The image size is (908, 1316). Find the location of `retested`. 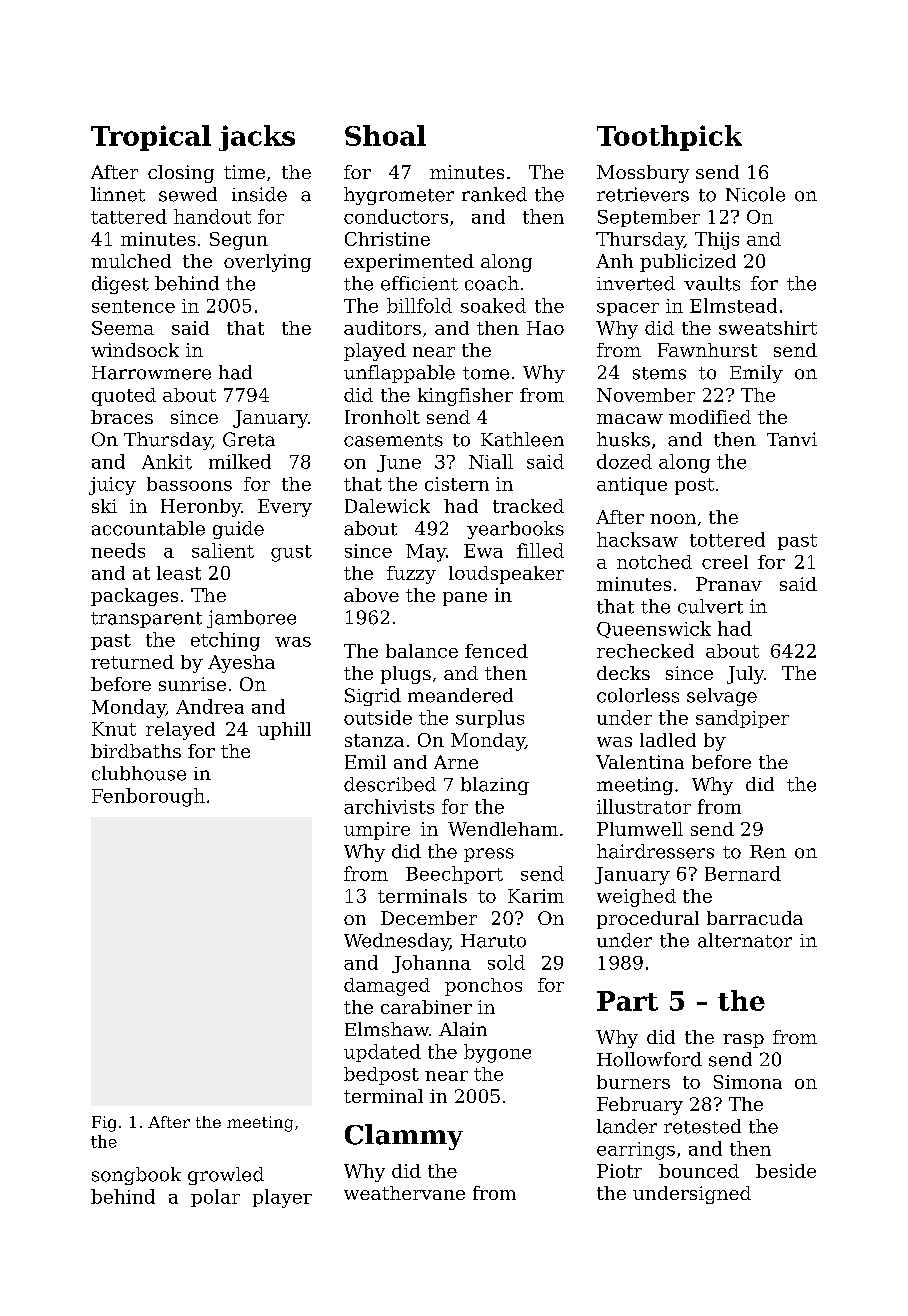

retested is located at coordinates (702, 1126).
